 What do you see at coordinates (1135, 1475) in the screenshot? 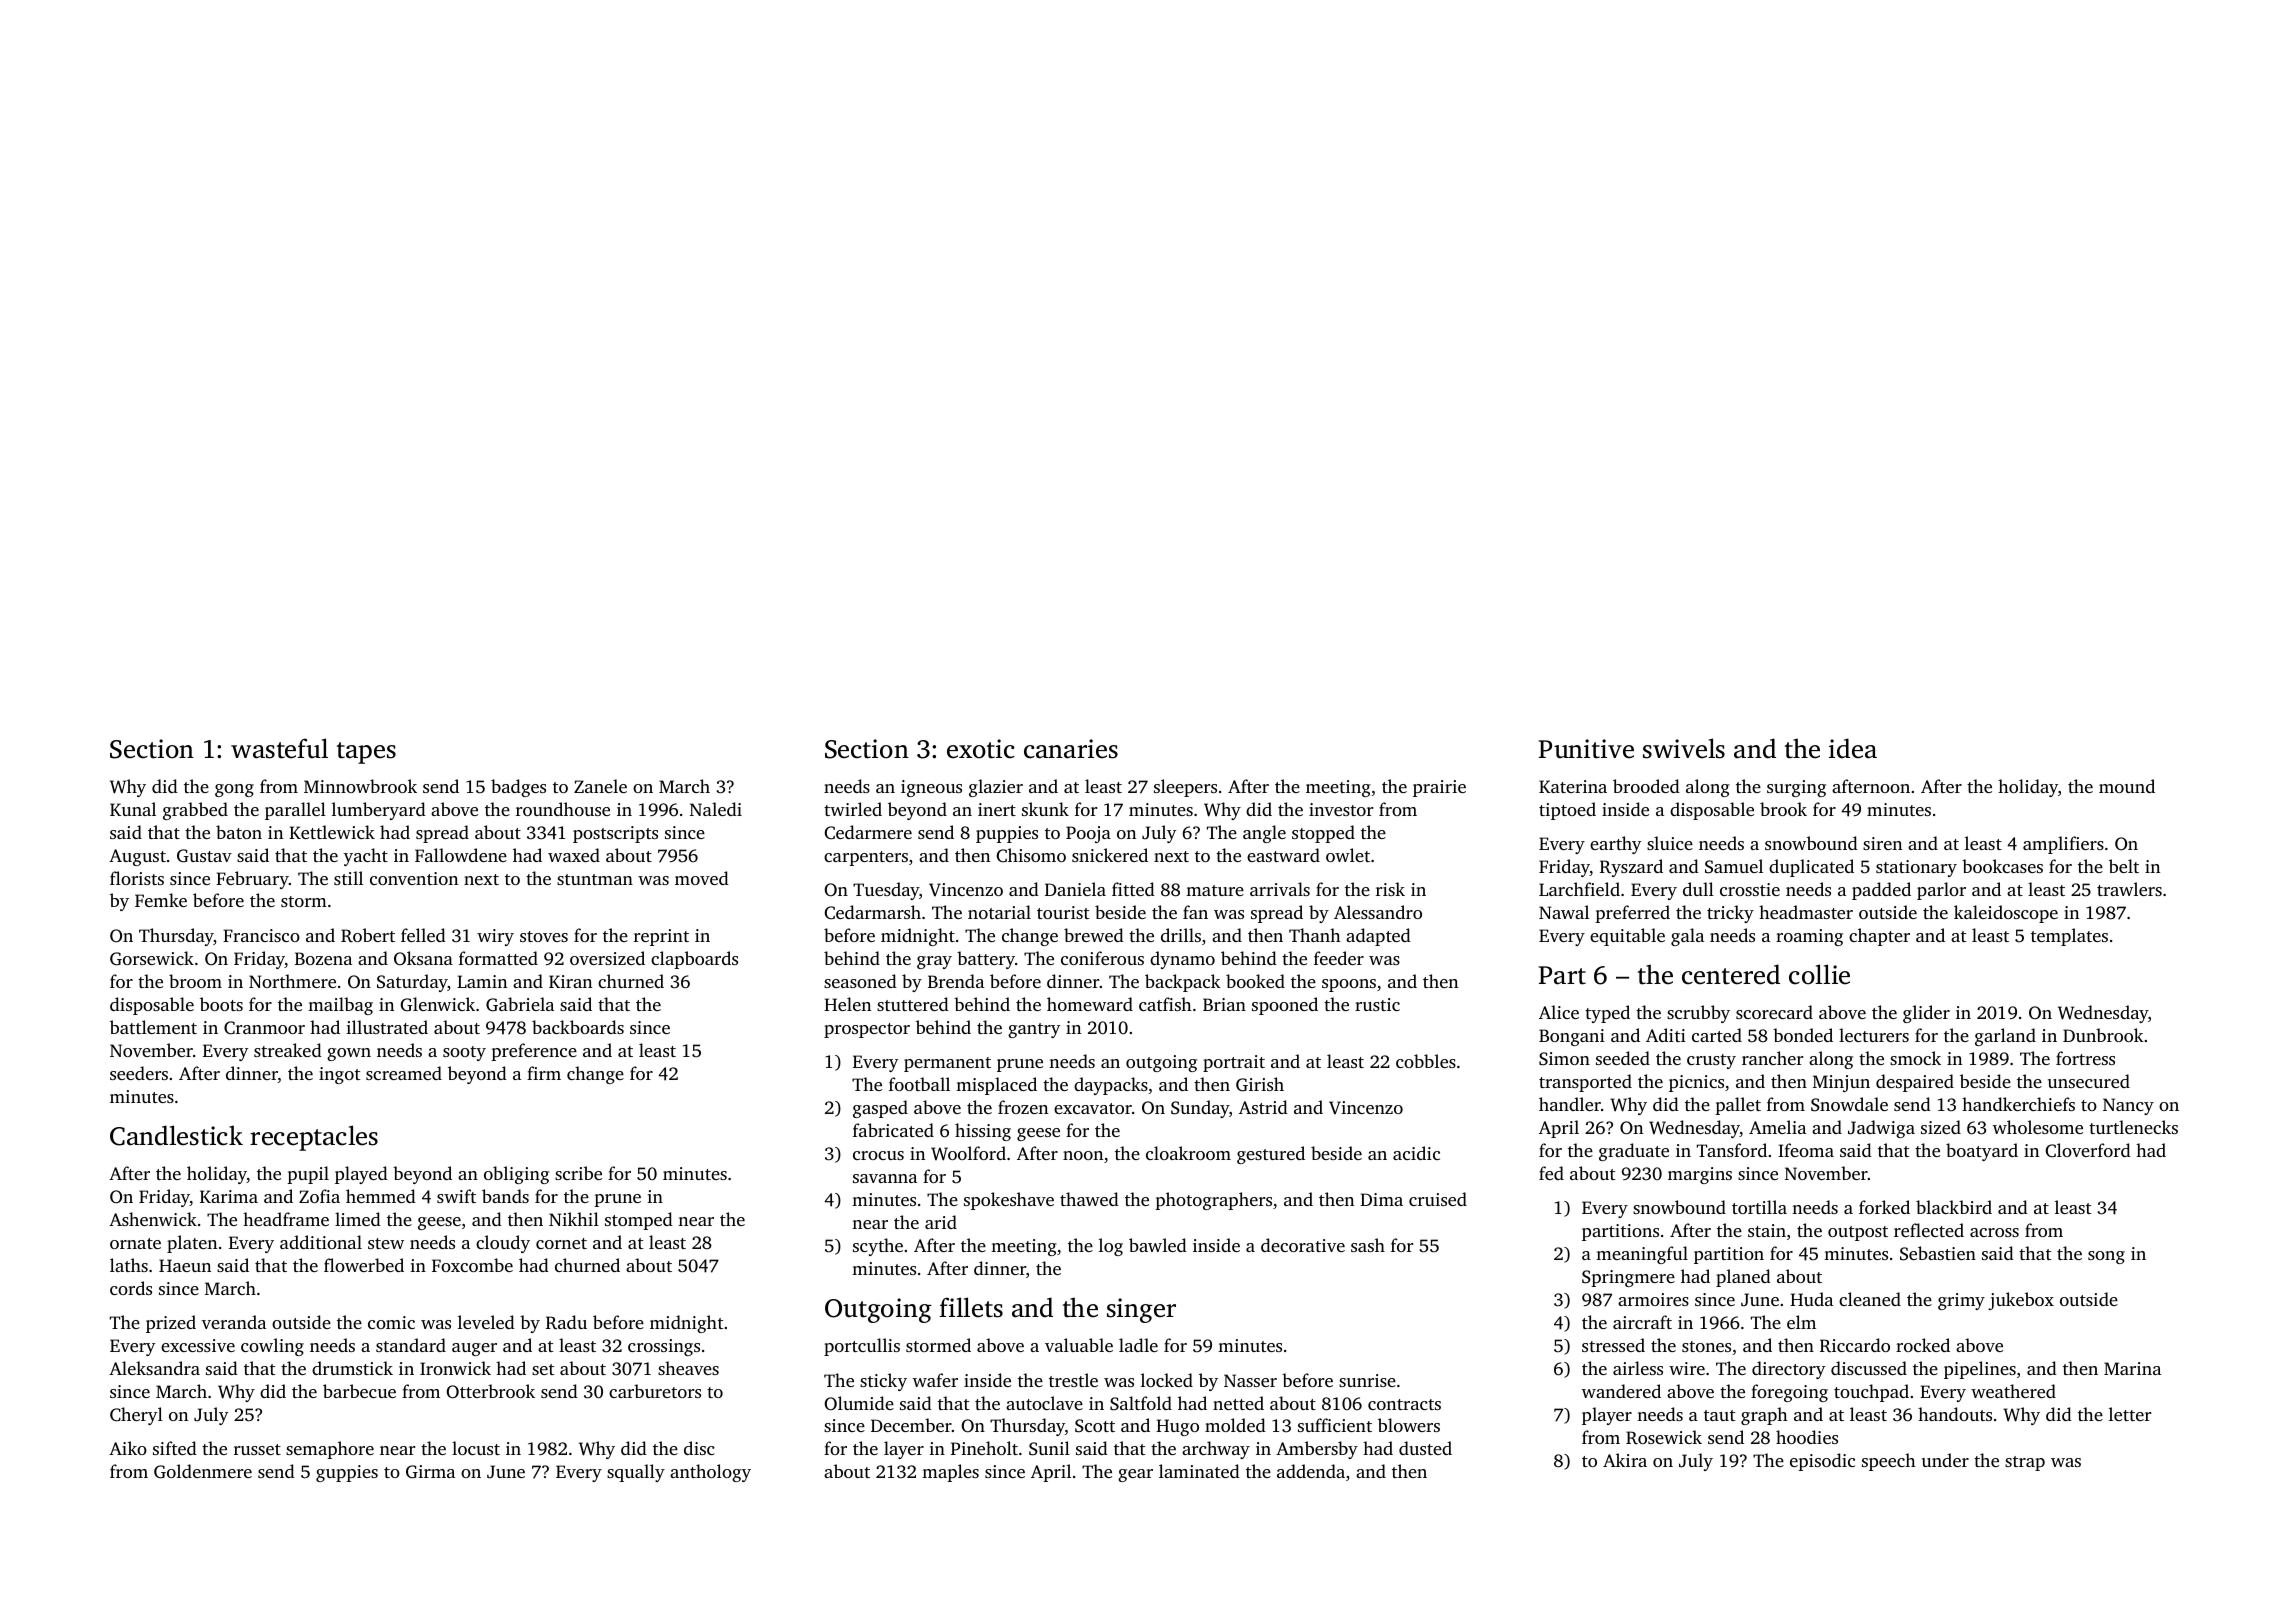
I see `gear` at bounding box center [1135, 1475].
